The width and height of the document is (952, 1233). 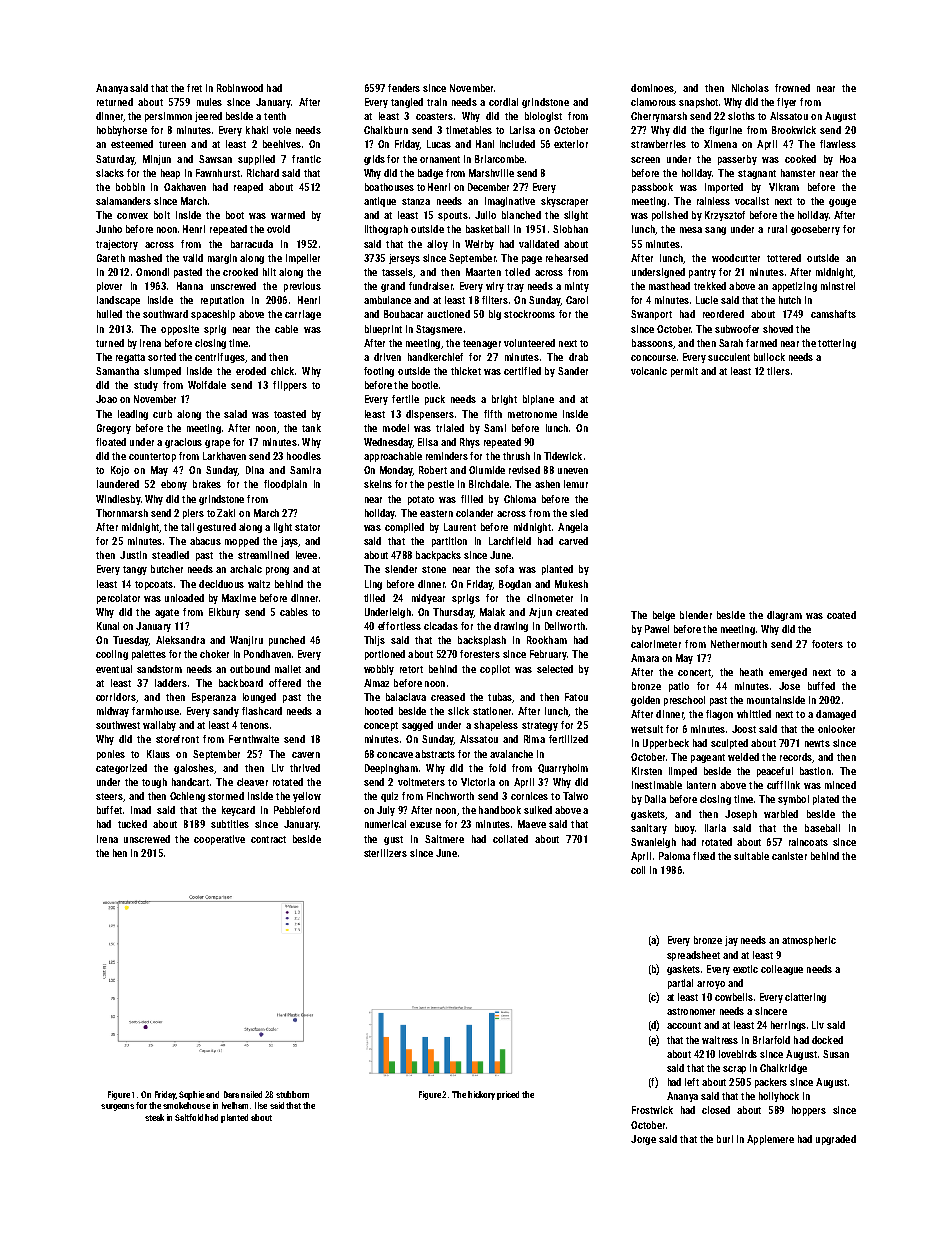 I want to click on steak, so click(x=154, y=1117).
